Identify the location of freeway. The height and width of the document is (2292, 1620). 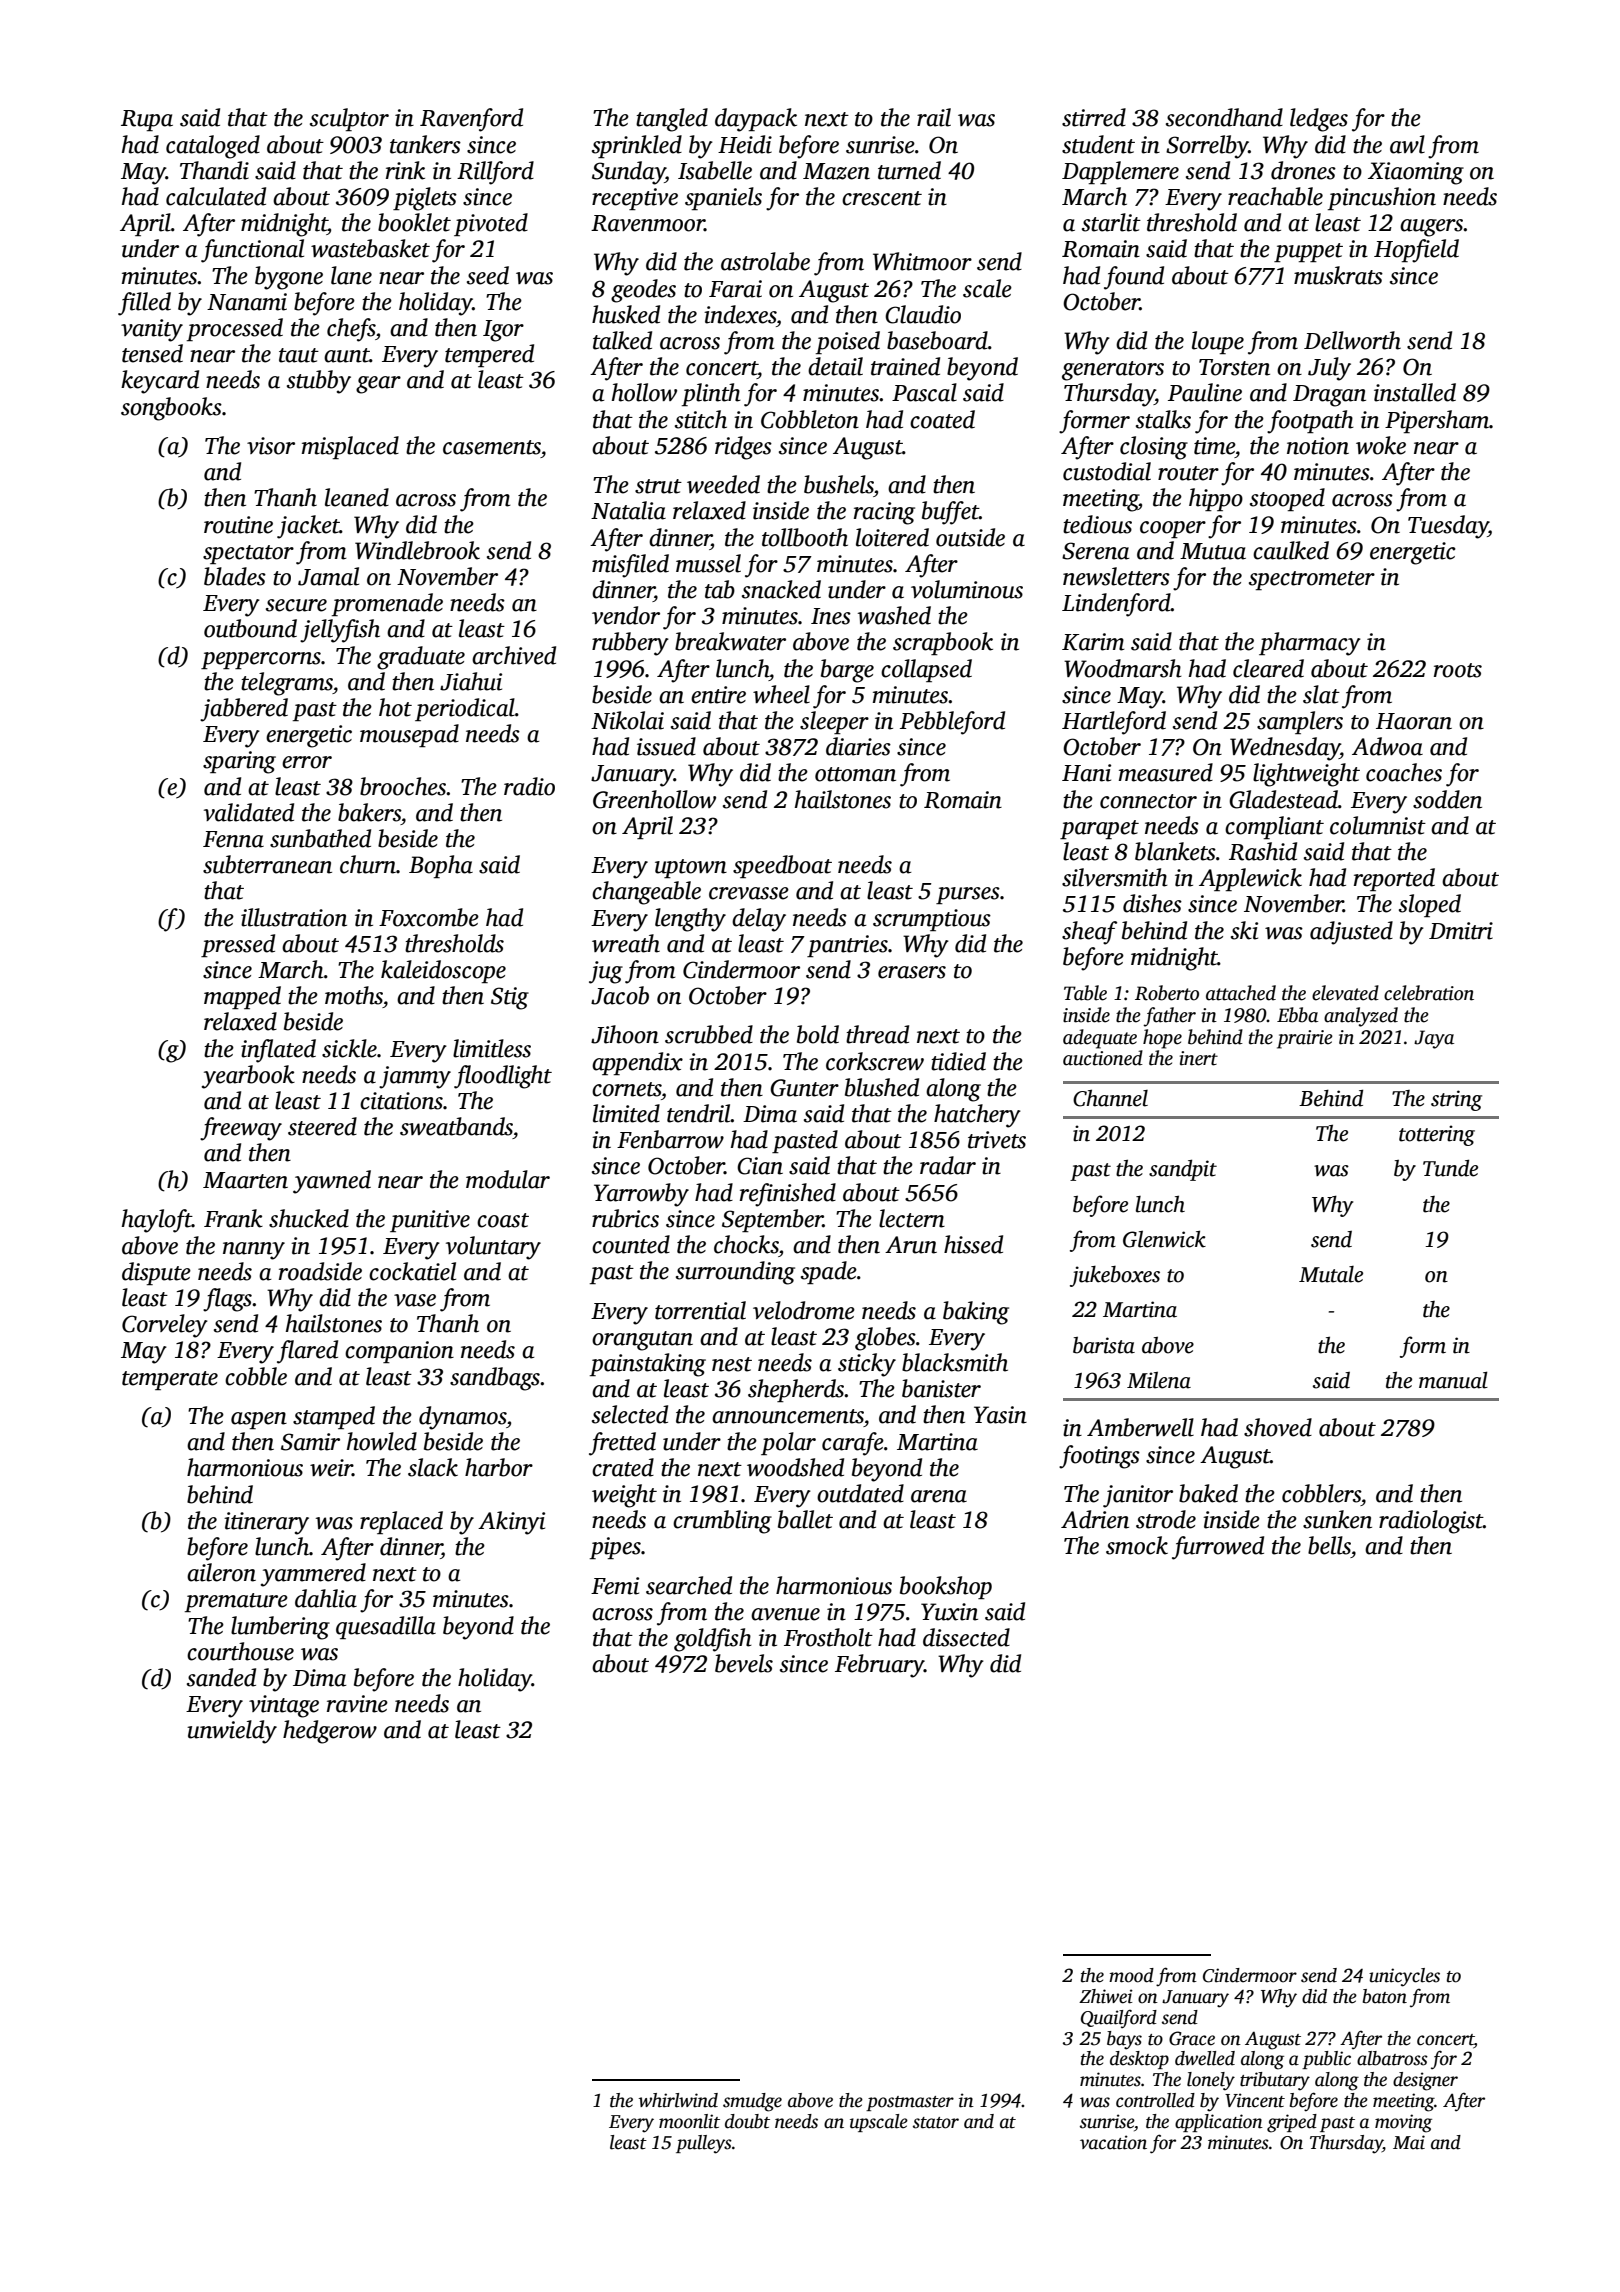
(241, 1129).
